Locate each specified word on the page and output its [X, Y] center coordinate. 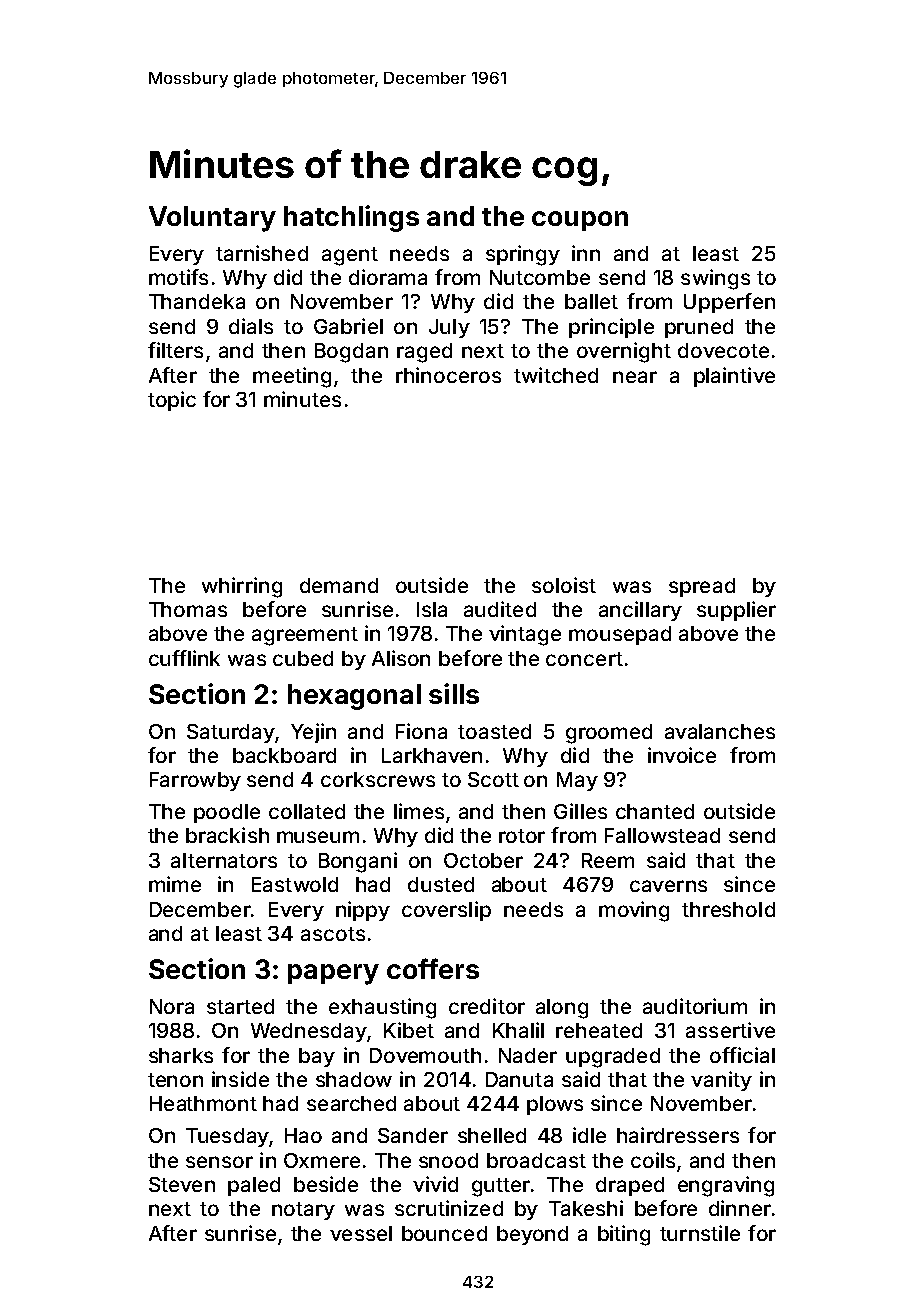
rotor [522, 836]
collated [307, 811]
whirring [242, 587]
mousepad [620, 635]
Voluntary [212, 219]
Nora [172, 1006]
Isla [432, 609]
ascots [333, 934]
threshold [728, 909]
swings [715, 279]
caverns [668, 886]
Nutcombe [540, 277]
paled [254, 1186]
